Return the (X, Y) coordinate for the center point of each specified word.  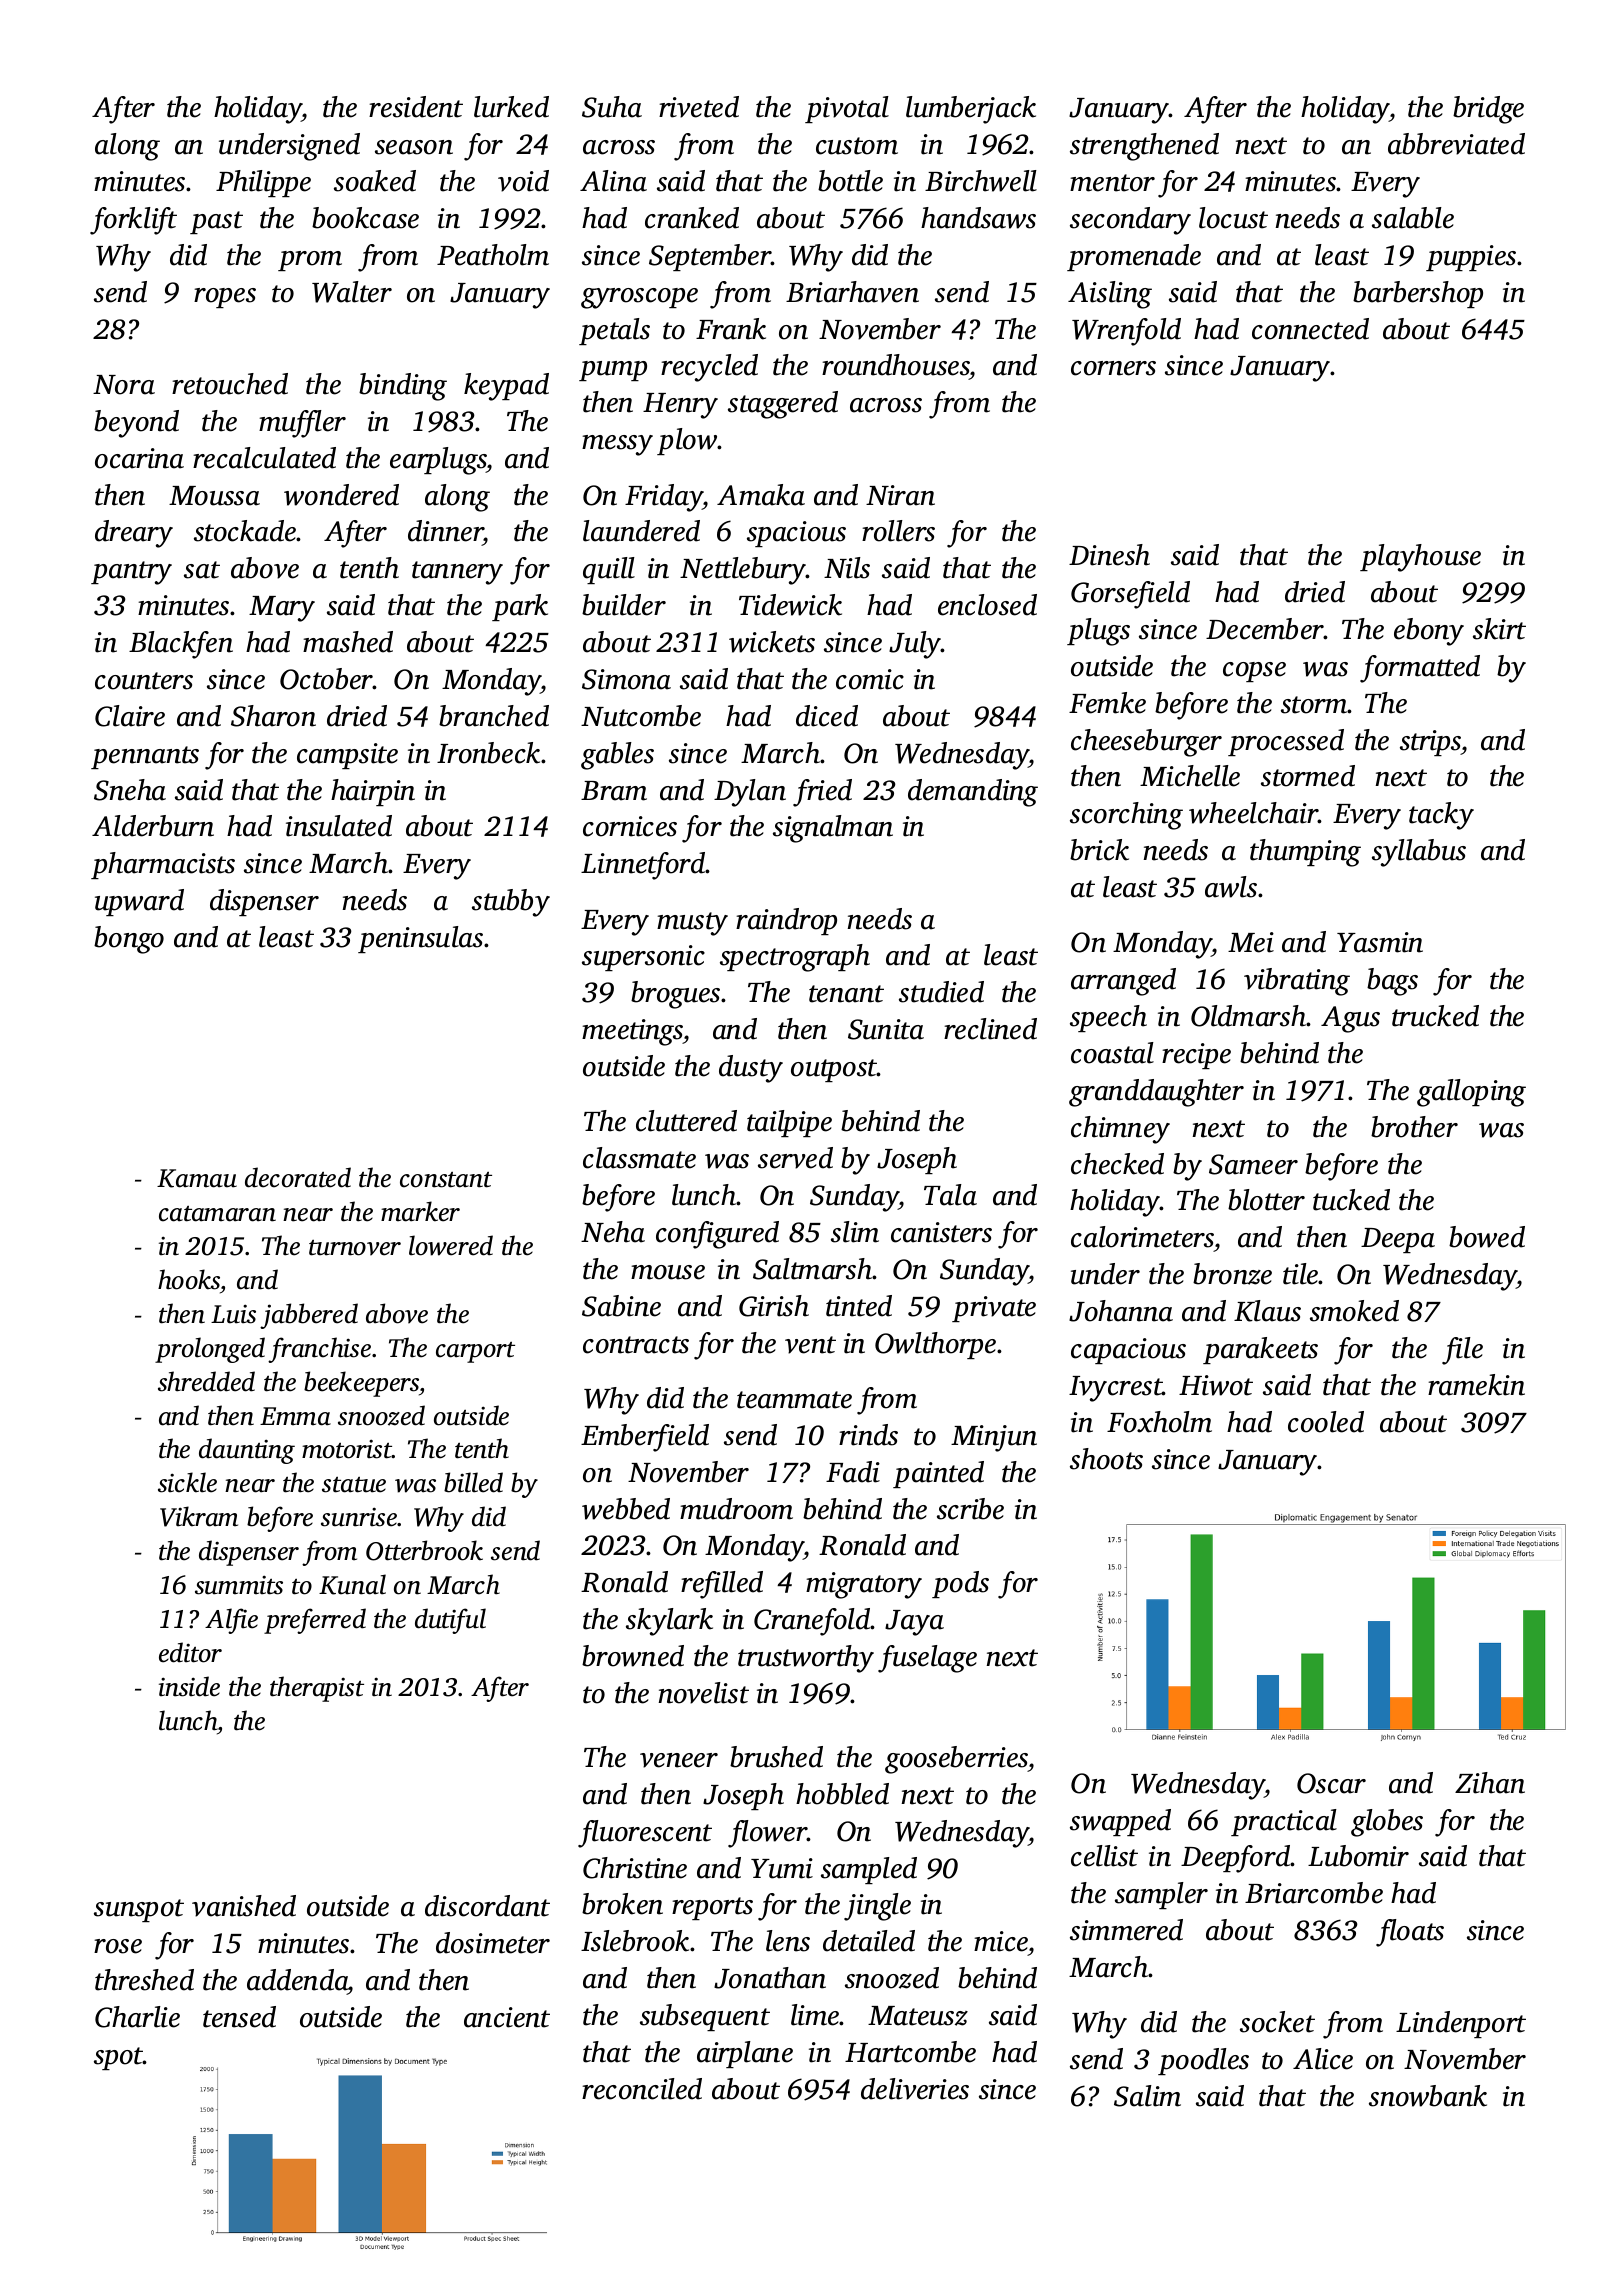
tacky (1441, 816)
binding (403, 387)
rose (118, 1946)
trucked (1435, 1016)
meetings (632, 1032)
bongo (129, 940)
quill (609, 570)
